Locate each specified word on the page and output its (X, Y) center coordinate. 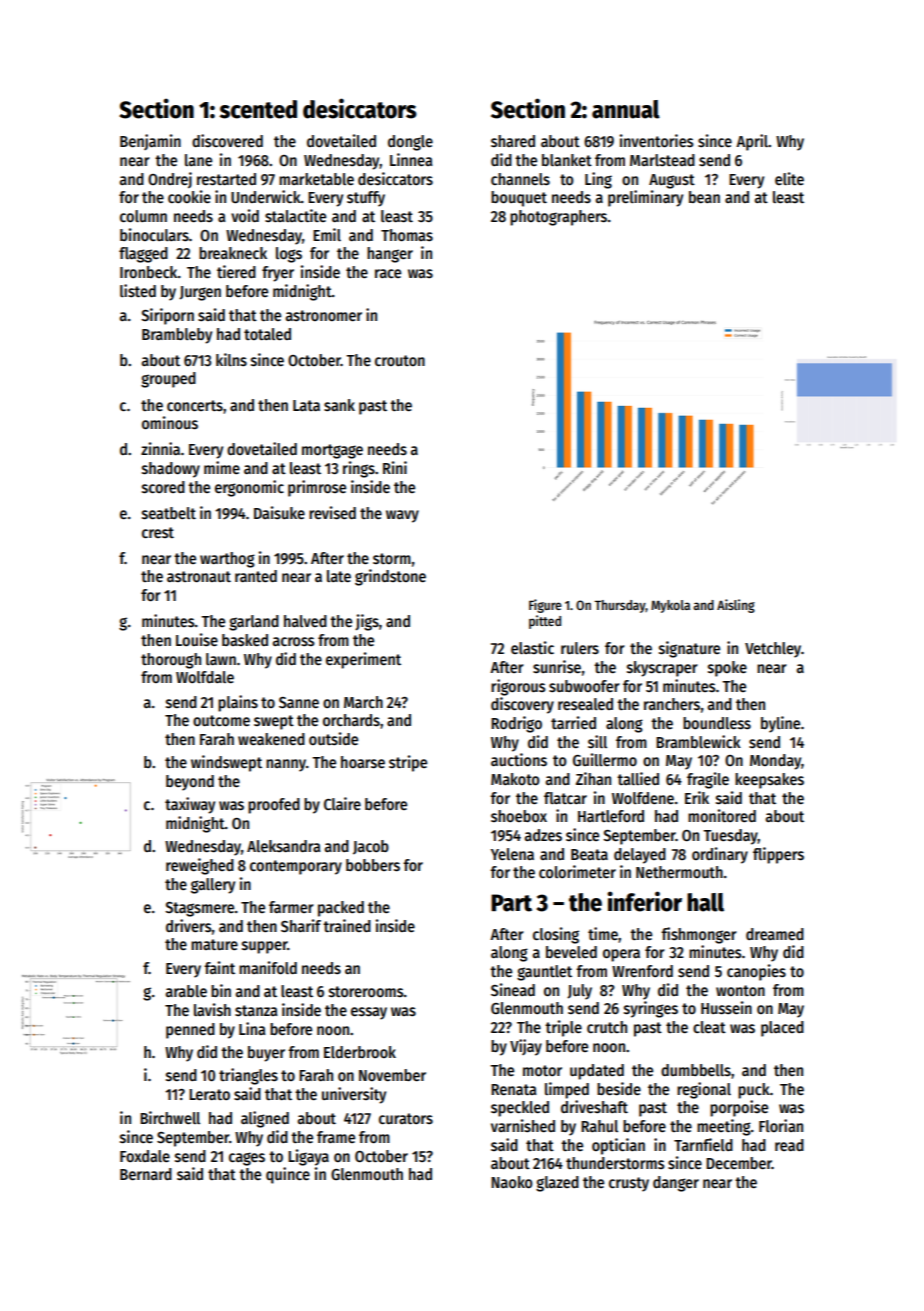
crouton (400, 360)
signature (689, 649)
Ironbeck (149, 272)
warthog (227, 560)
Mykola (670, 606)
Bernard (146, 1174)
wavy (402, 516)
